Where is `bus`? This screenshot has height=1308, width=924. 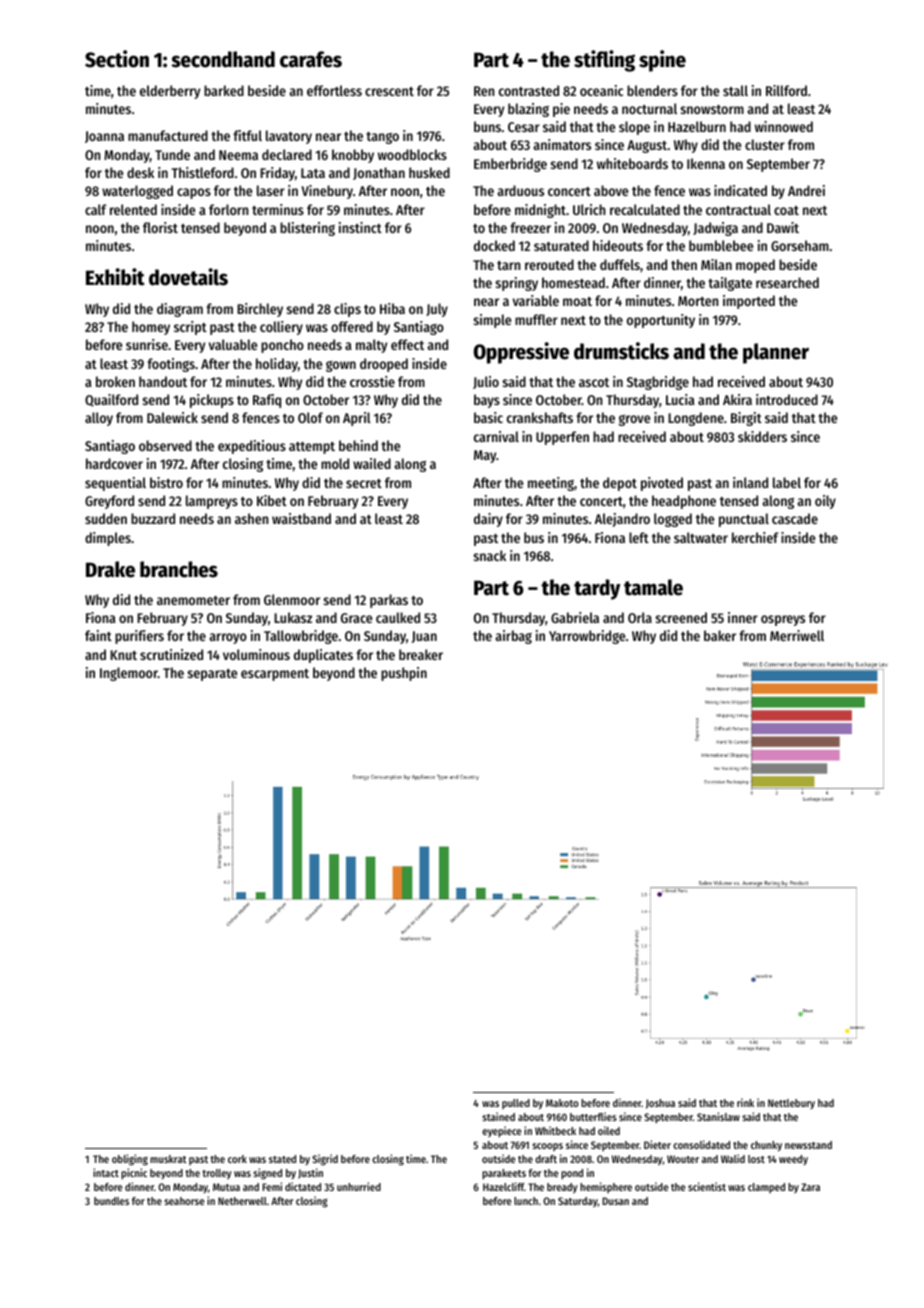 bus is located at coordinates (534, 537).
